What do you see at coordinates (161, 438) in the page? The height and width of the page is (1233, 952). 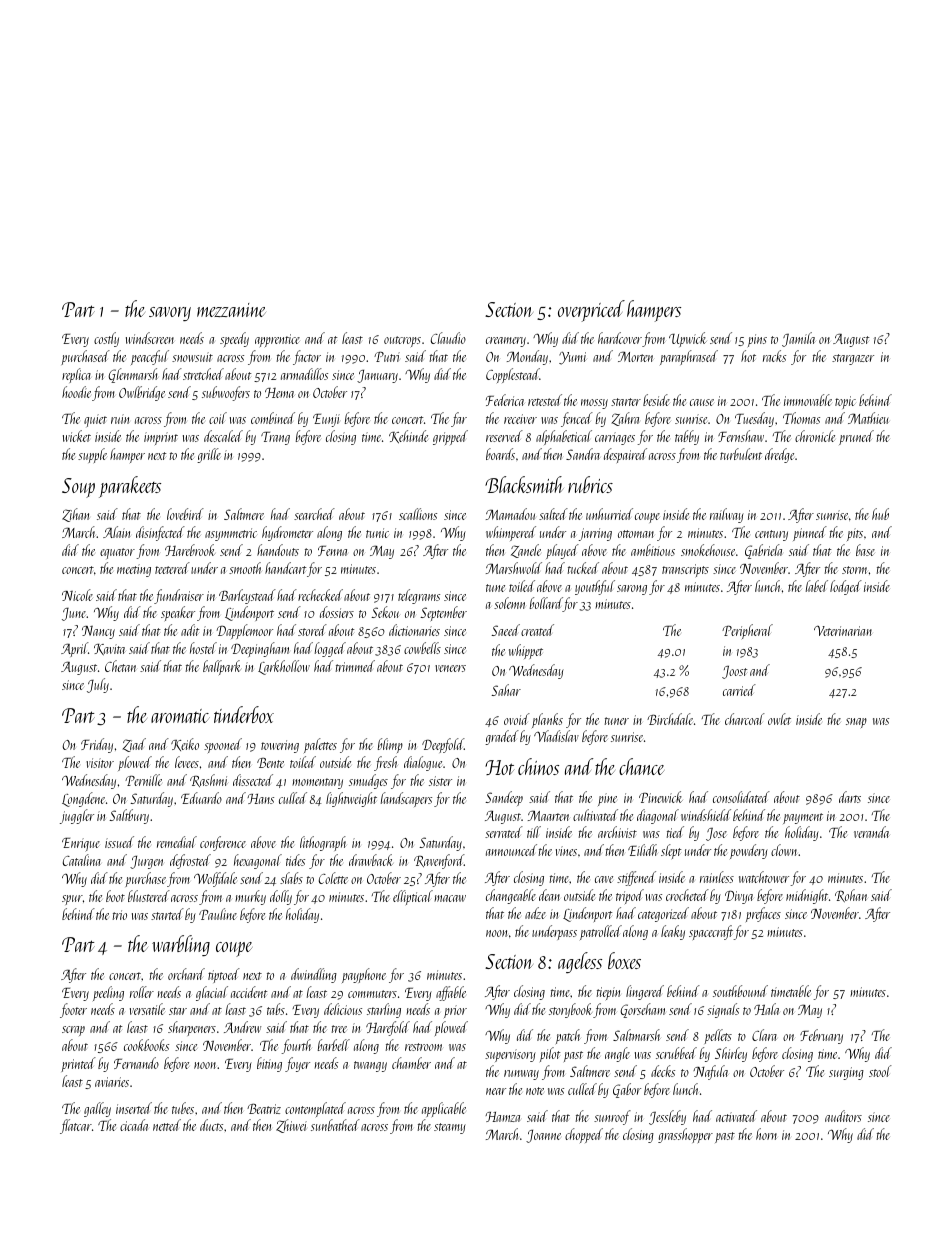 I see `imprint` at bounding box center [161, 438].
